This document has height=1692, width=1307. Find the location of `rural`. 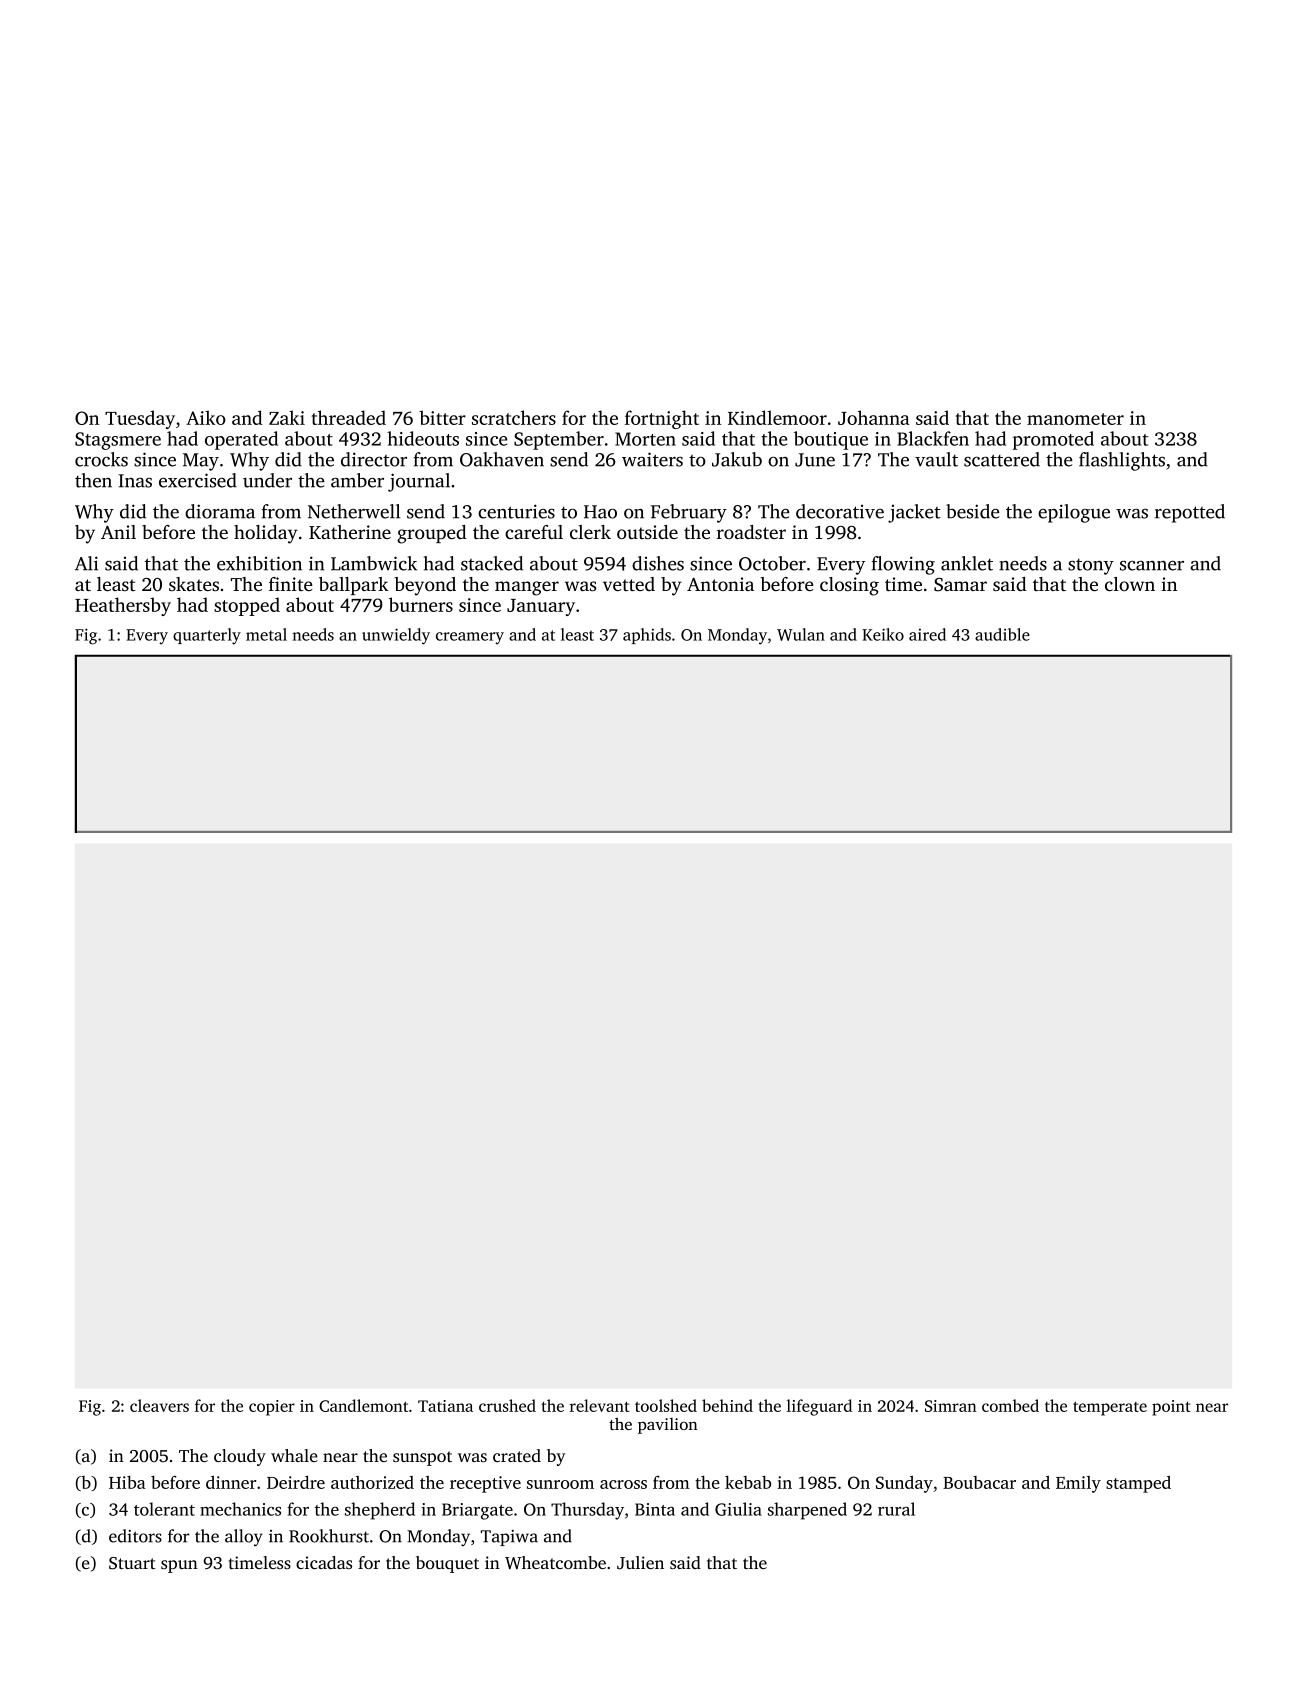

rural is located at coordinates (896, 1509).
